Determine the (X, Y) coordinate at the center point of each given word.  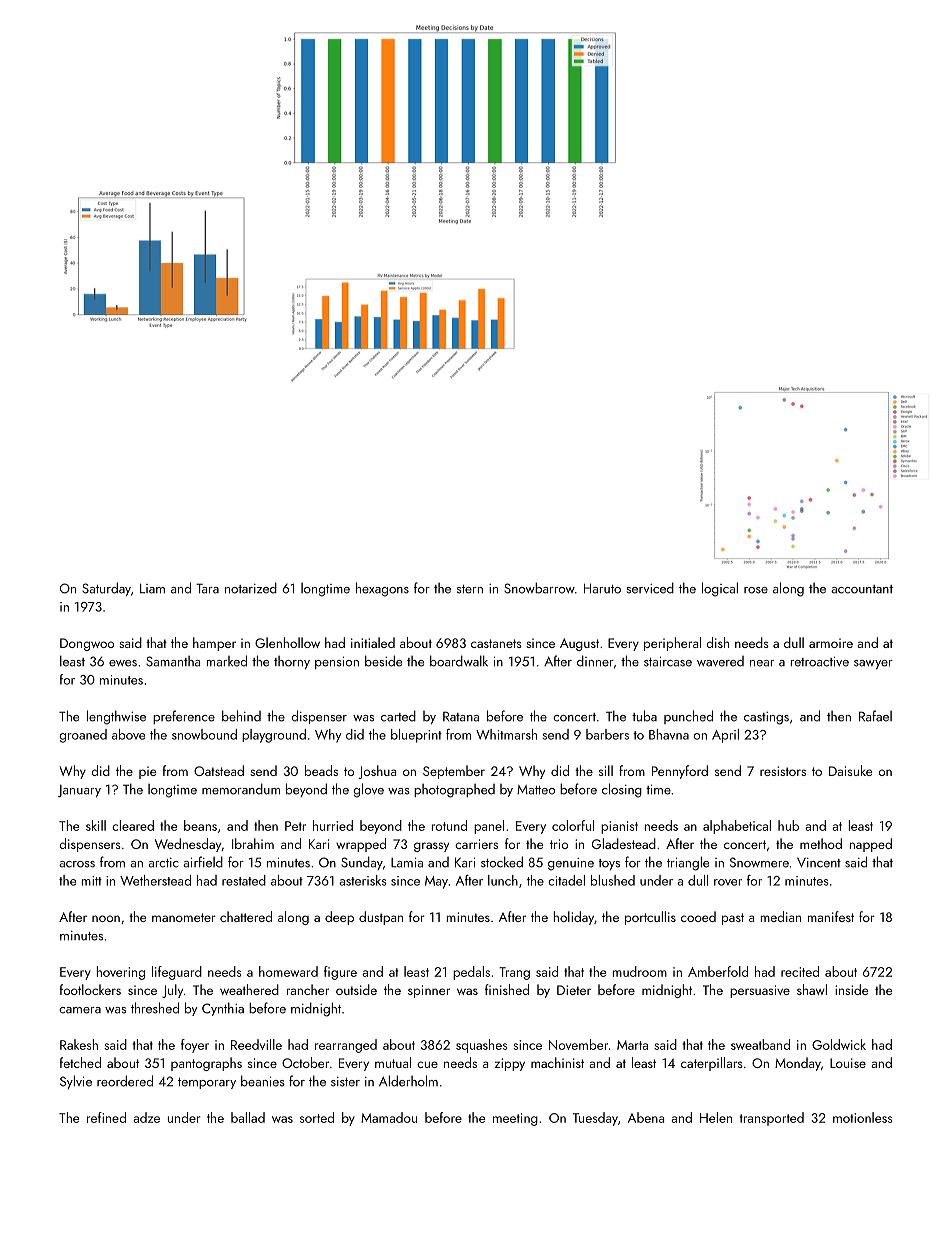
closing (622, 790)
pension (337, 662)
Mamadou (389, 1117)
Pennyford (680, 772)
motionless (862, 1117)
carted (398, 716)
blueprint (416, 736)
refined (106, 1117)
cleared (133, 825)
